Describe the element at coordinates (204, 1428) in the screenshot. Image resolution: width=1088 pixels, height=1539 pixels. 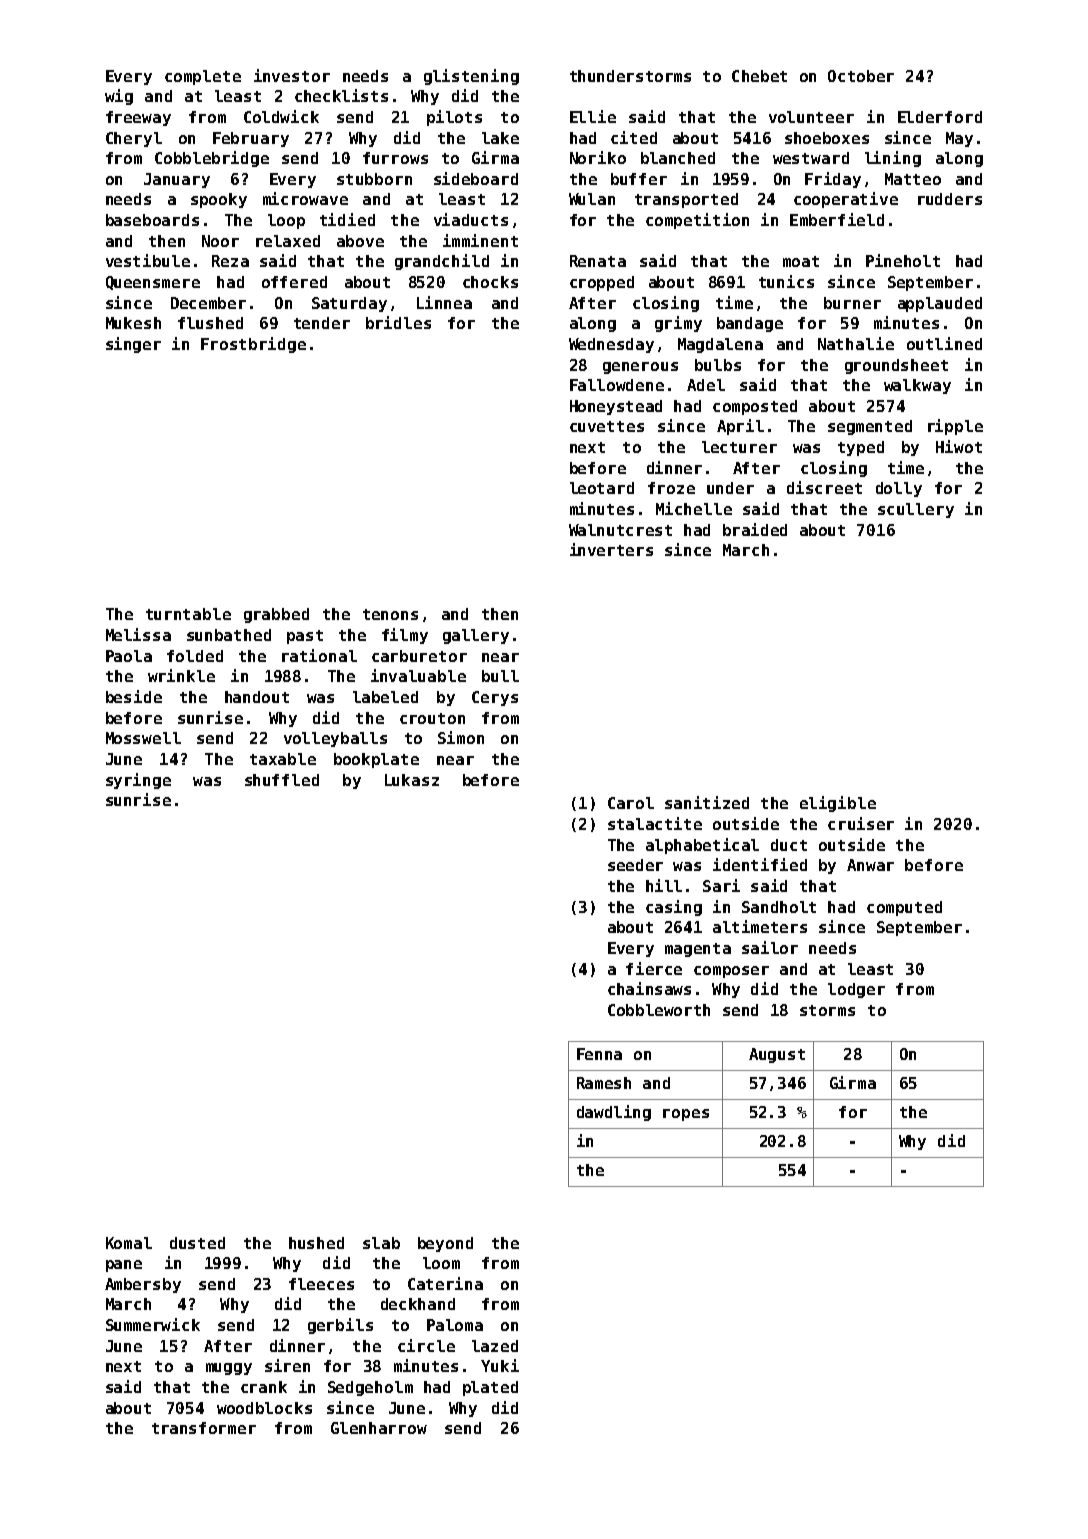
I see `transformer` at that location.
